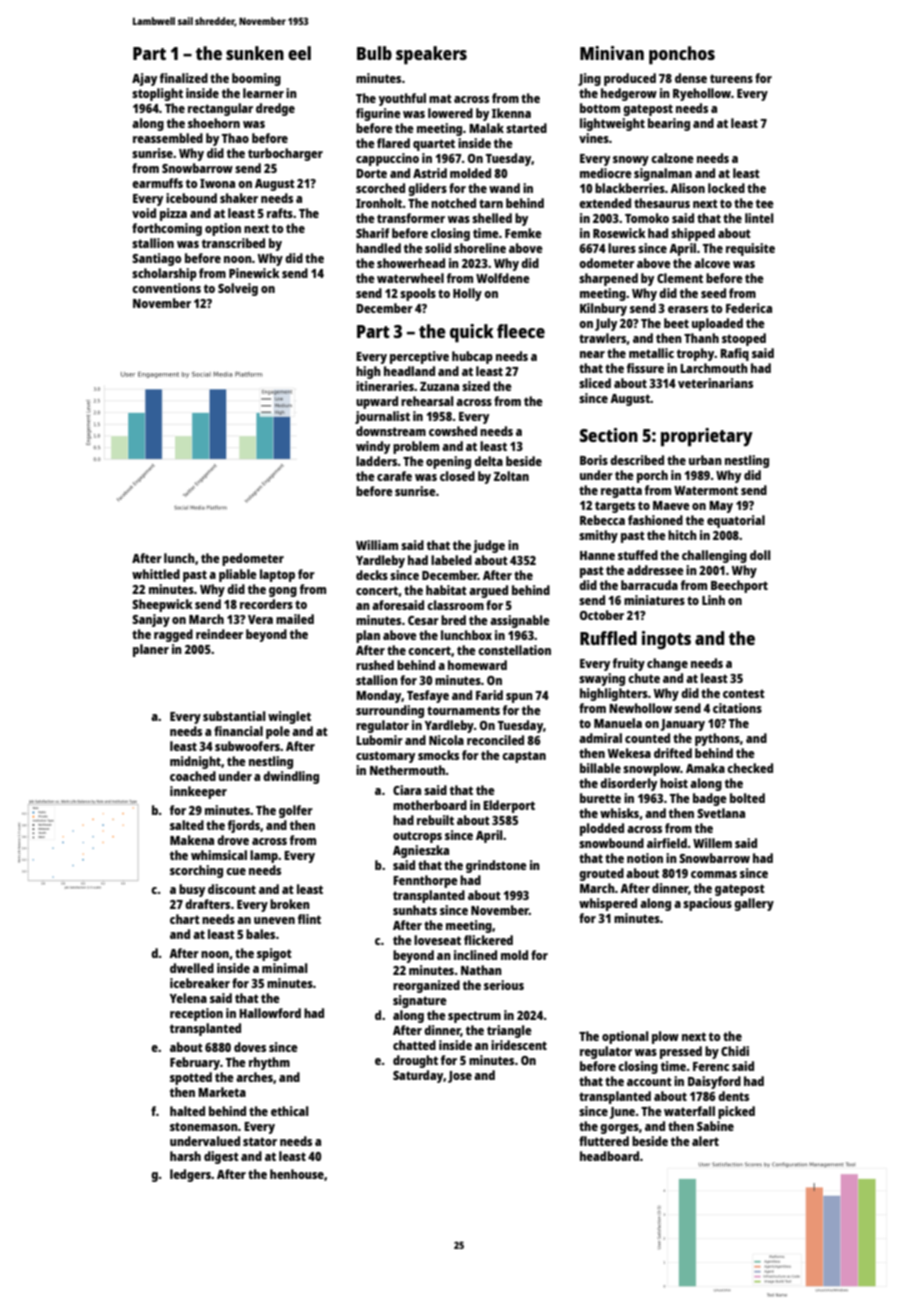 This screenshot has height=1316, width=908. Describe the element at coordinates (747, 798) in the screenshot. I see `bolted` at that location.
